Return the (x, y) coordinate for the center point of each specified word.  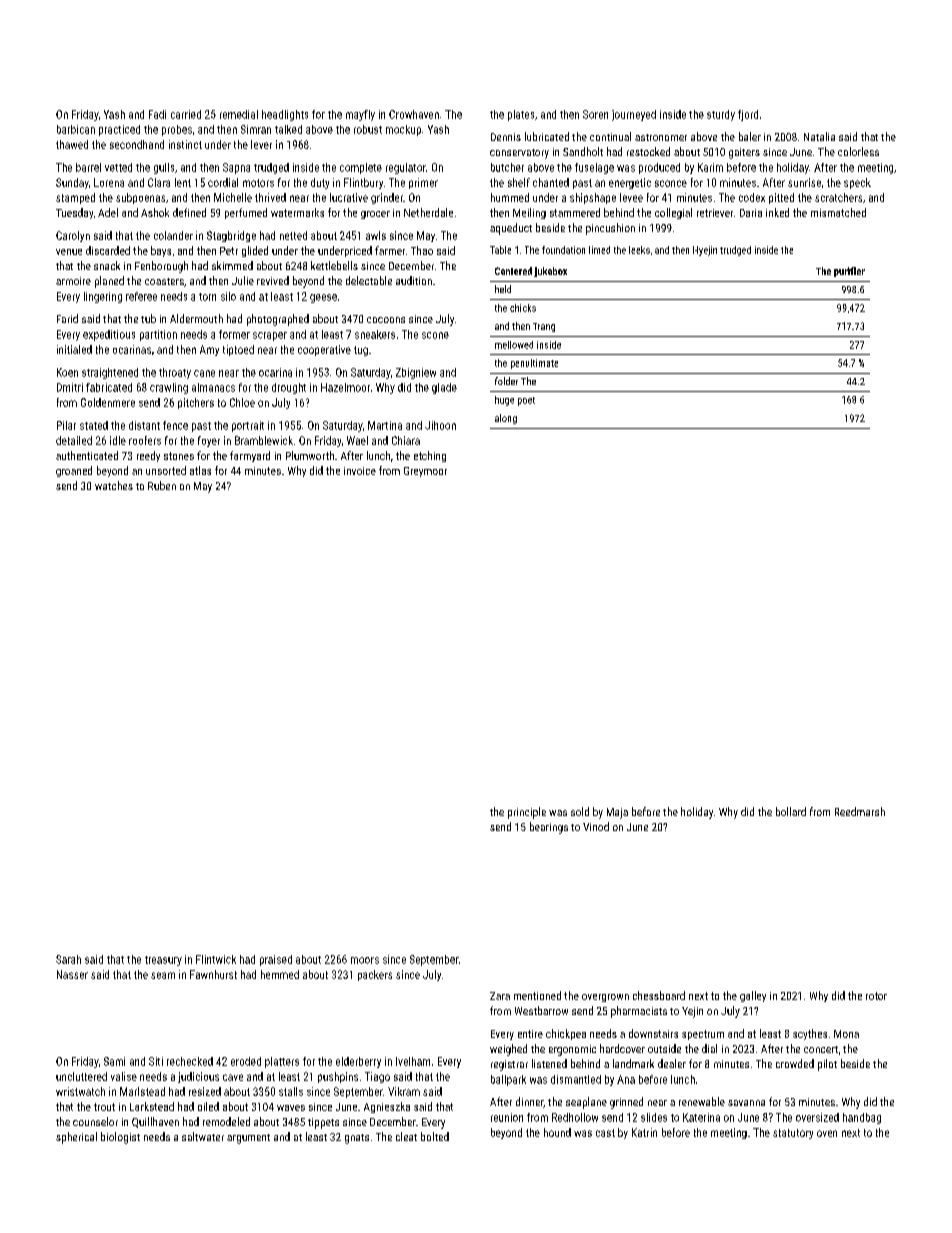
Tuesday (74, 213)
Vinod (596, 826)
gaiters (744, 153)
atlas (200, 470)
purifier (849, 272)
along (506, 419)
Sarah (68, 959)
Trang (544, 327)
